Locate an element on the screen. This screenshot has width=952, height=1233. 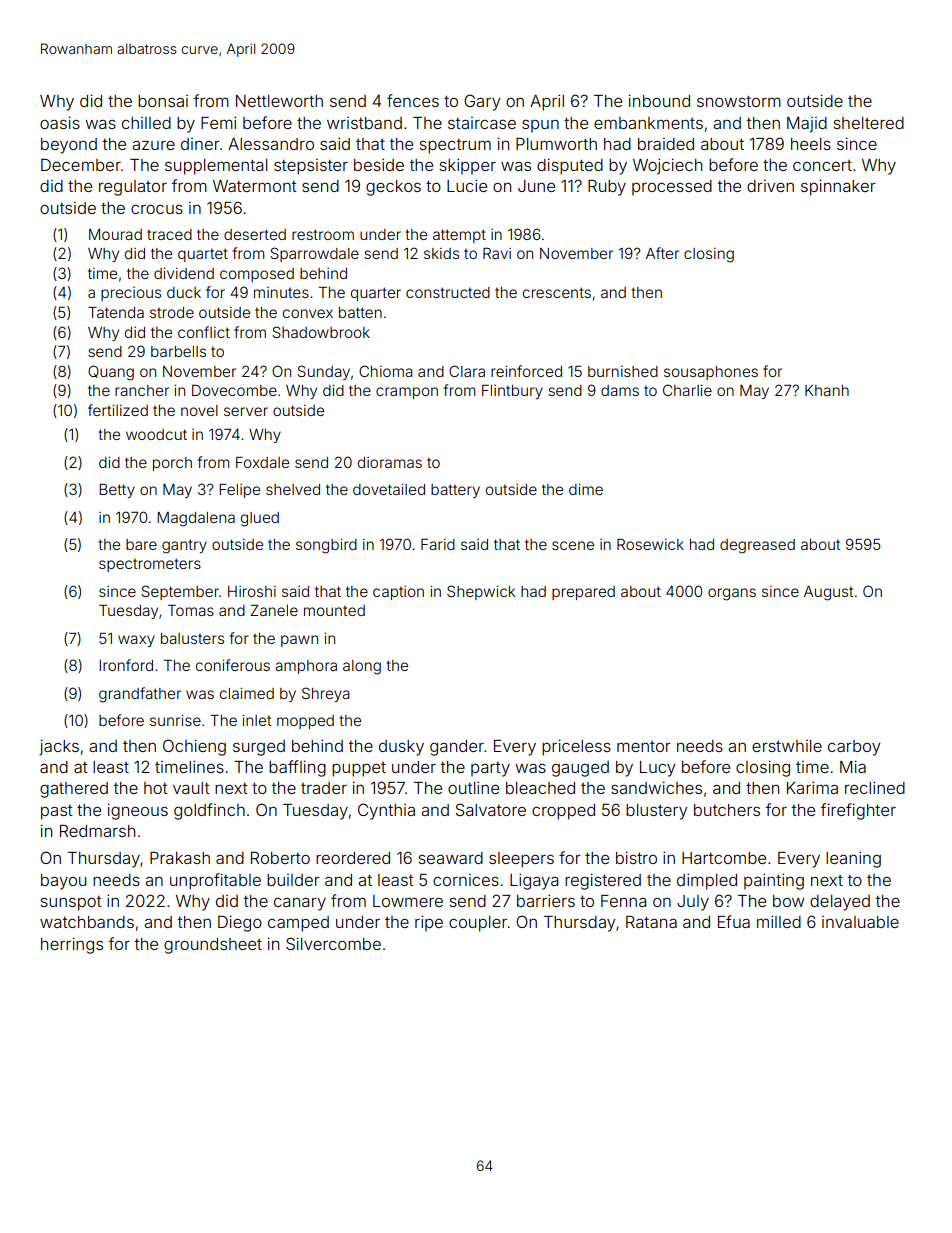
bonsai is located at coordinates (163, 101).
